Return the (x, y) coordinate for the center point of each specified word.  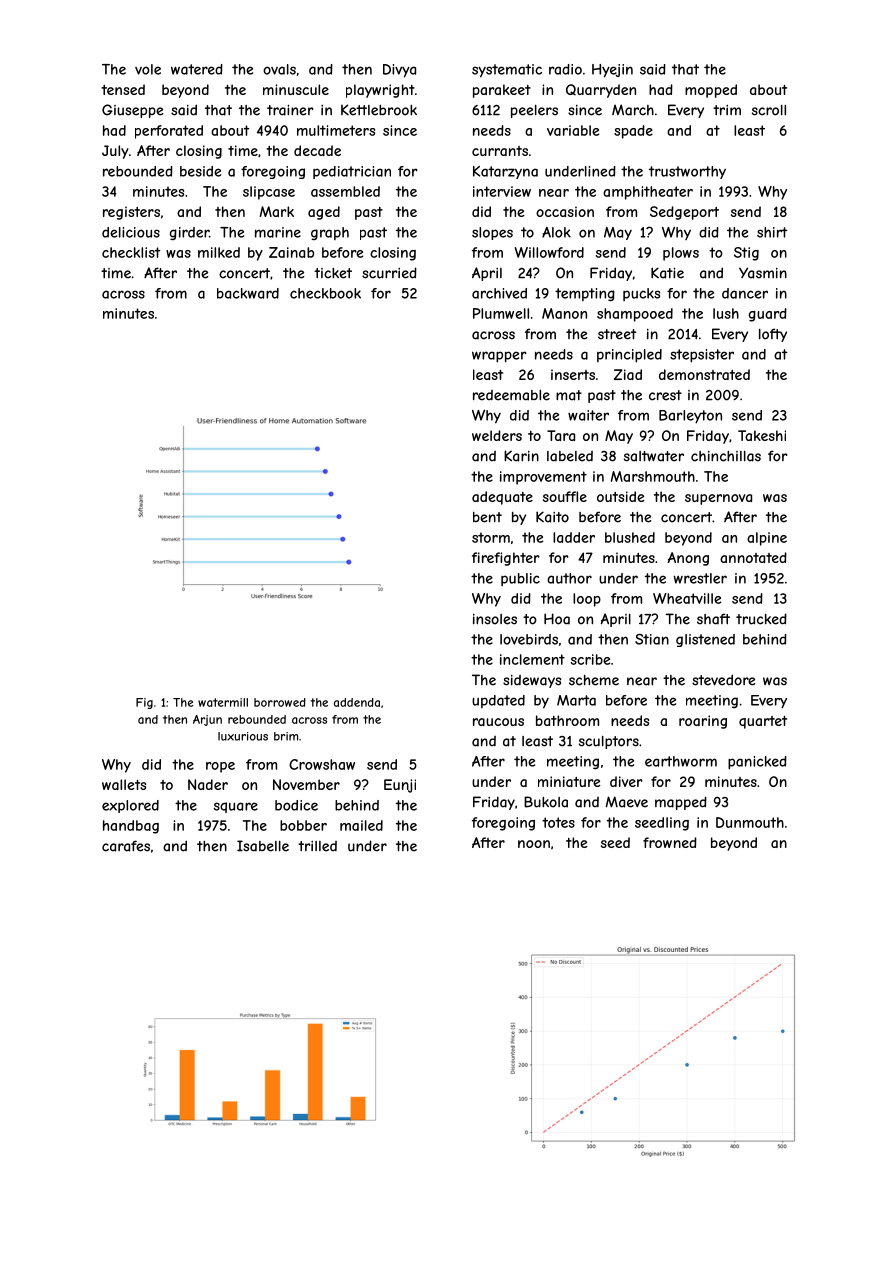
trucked (761, 619)
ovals (279, 69)
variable (573, 130)
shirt (772, 232)
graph (330, 233)
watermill (223, 702)
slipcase (269, 193)
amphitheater (648, 193)
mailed (361, 825)
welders (497, 435)
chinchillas (726, 456)
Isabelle (263, 846)
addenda (357, 702)
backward (248, 293)
